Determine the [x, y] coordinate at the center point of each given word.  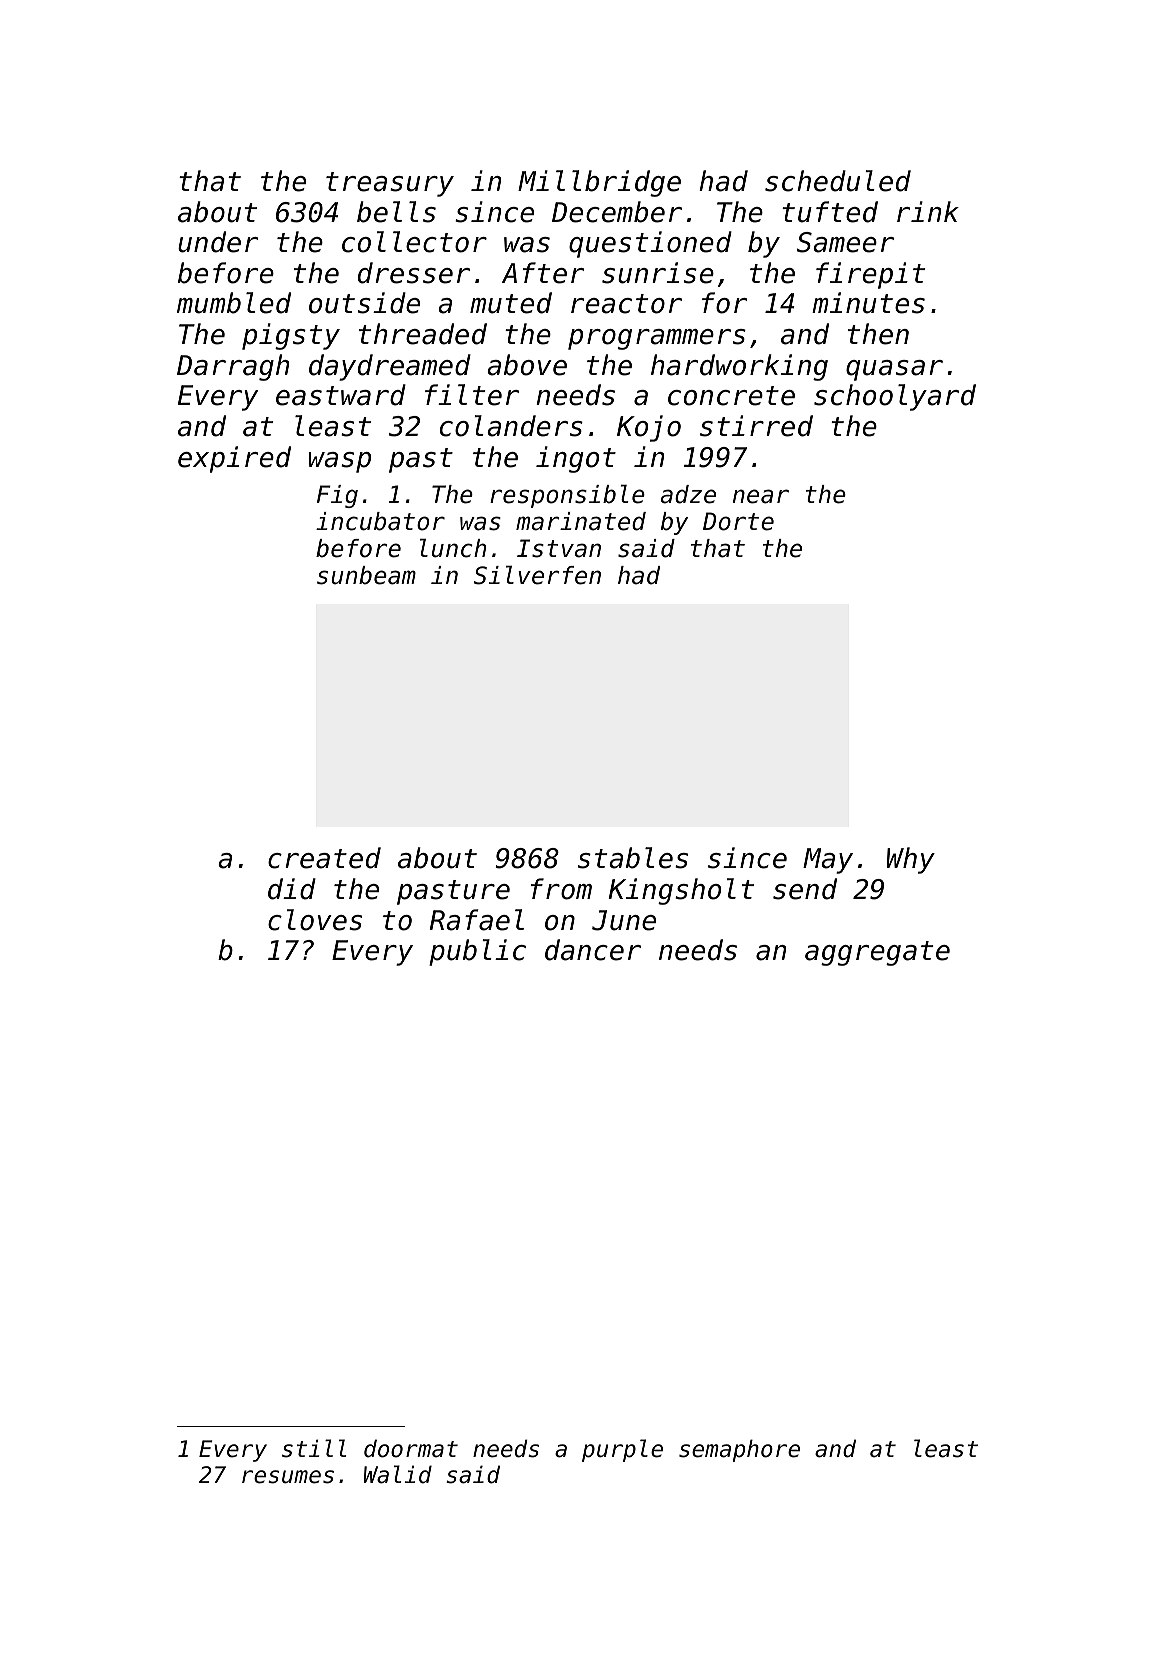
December [617, 212]
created [324, 858]
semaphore [739, 1450]
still [314, 1448]
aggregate [877, 953]
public [477, 952]
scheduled [838, 181]
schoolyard [895, 397]
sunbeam [366, 575]
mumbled [234, 303]
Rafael [477, 920]
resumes [288, 1477]
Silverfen [537, 575]
